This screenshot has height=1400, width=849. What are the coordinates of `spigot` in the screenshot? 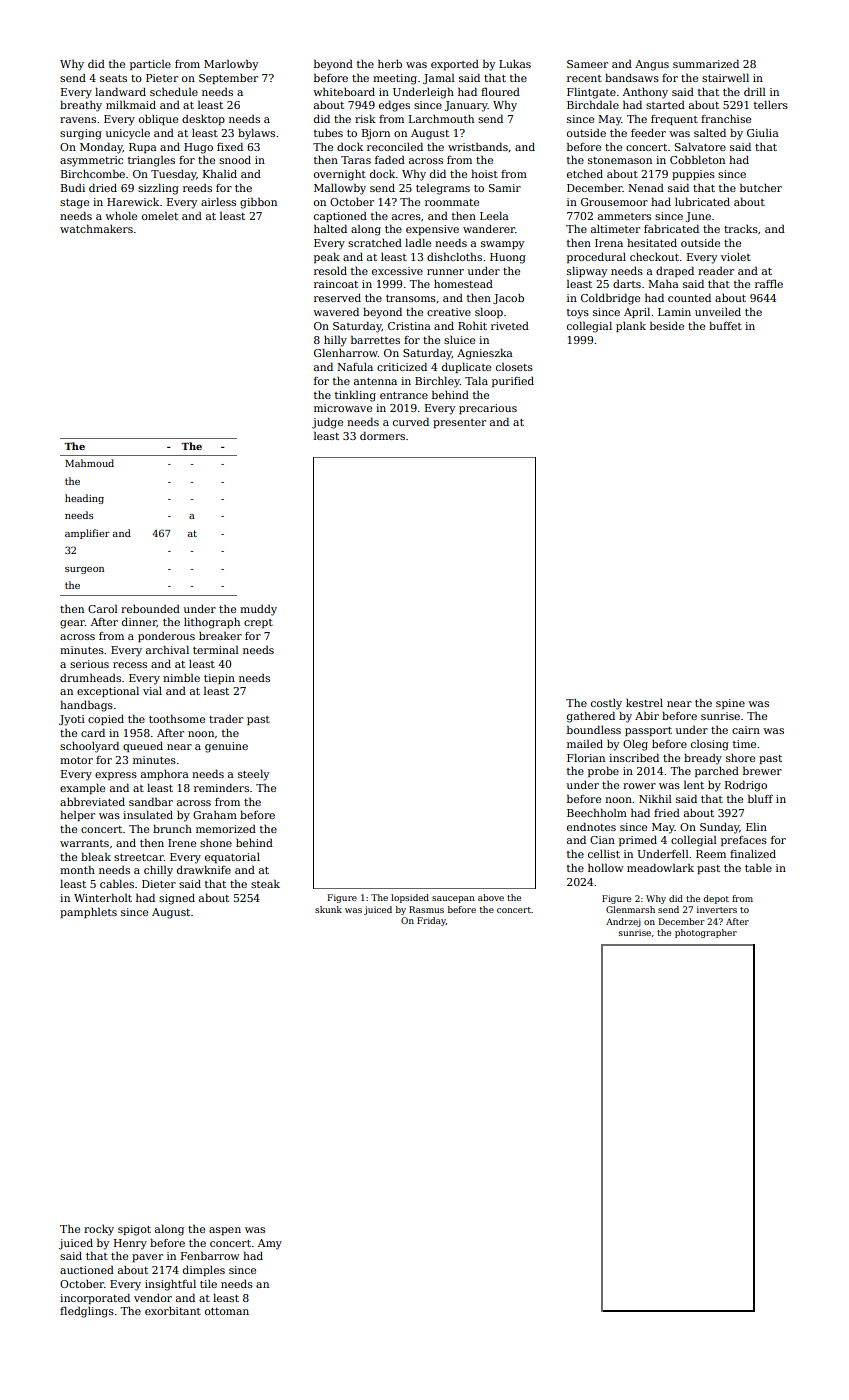 It's located at (134, 1230).
